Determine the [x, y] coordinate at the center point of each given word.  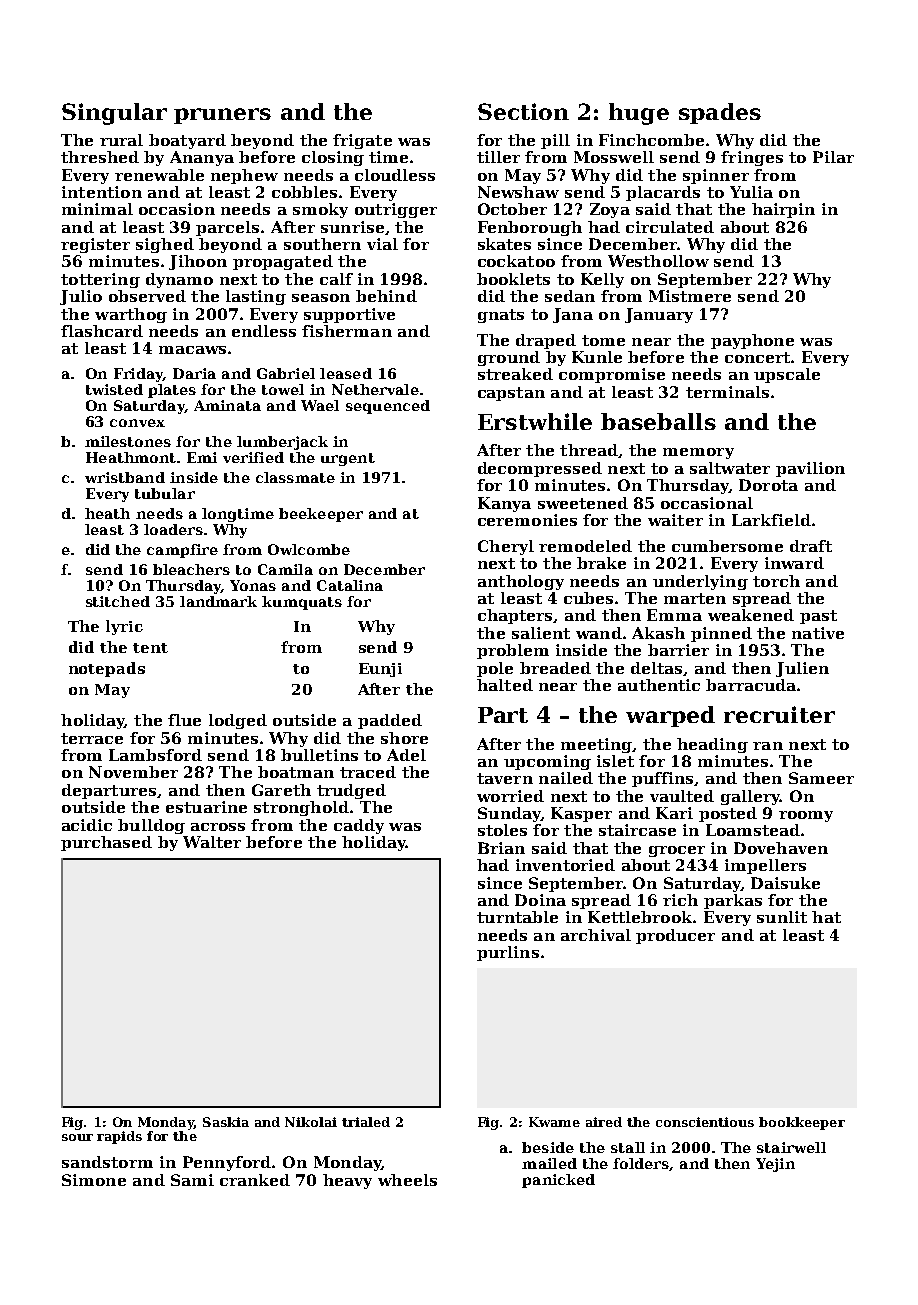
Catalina [350, 585]
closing [333, 158]
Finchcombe [651, 140]
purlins [508, 953]
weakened [751, 615]
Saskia [226, 1122]
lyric [124, 627]
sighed [165, 245]
